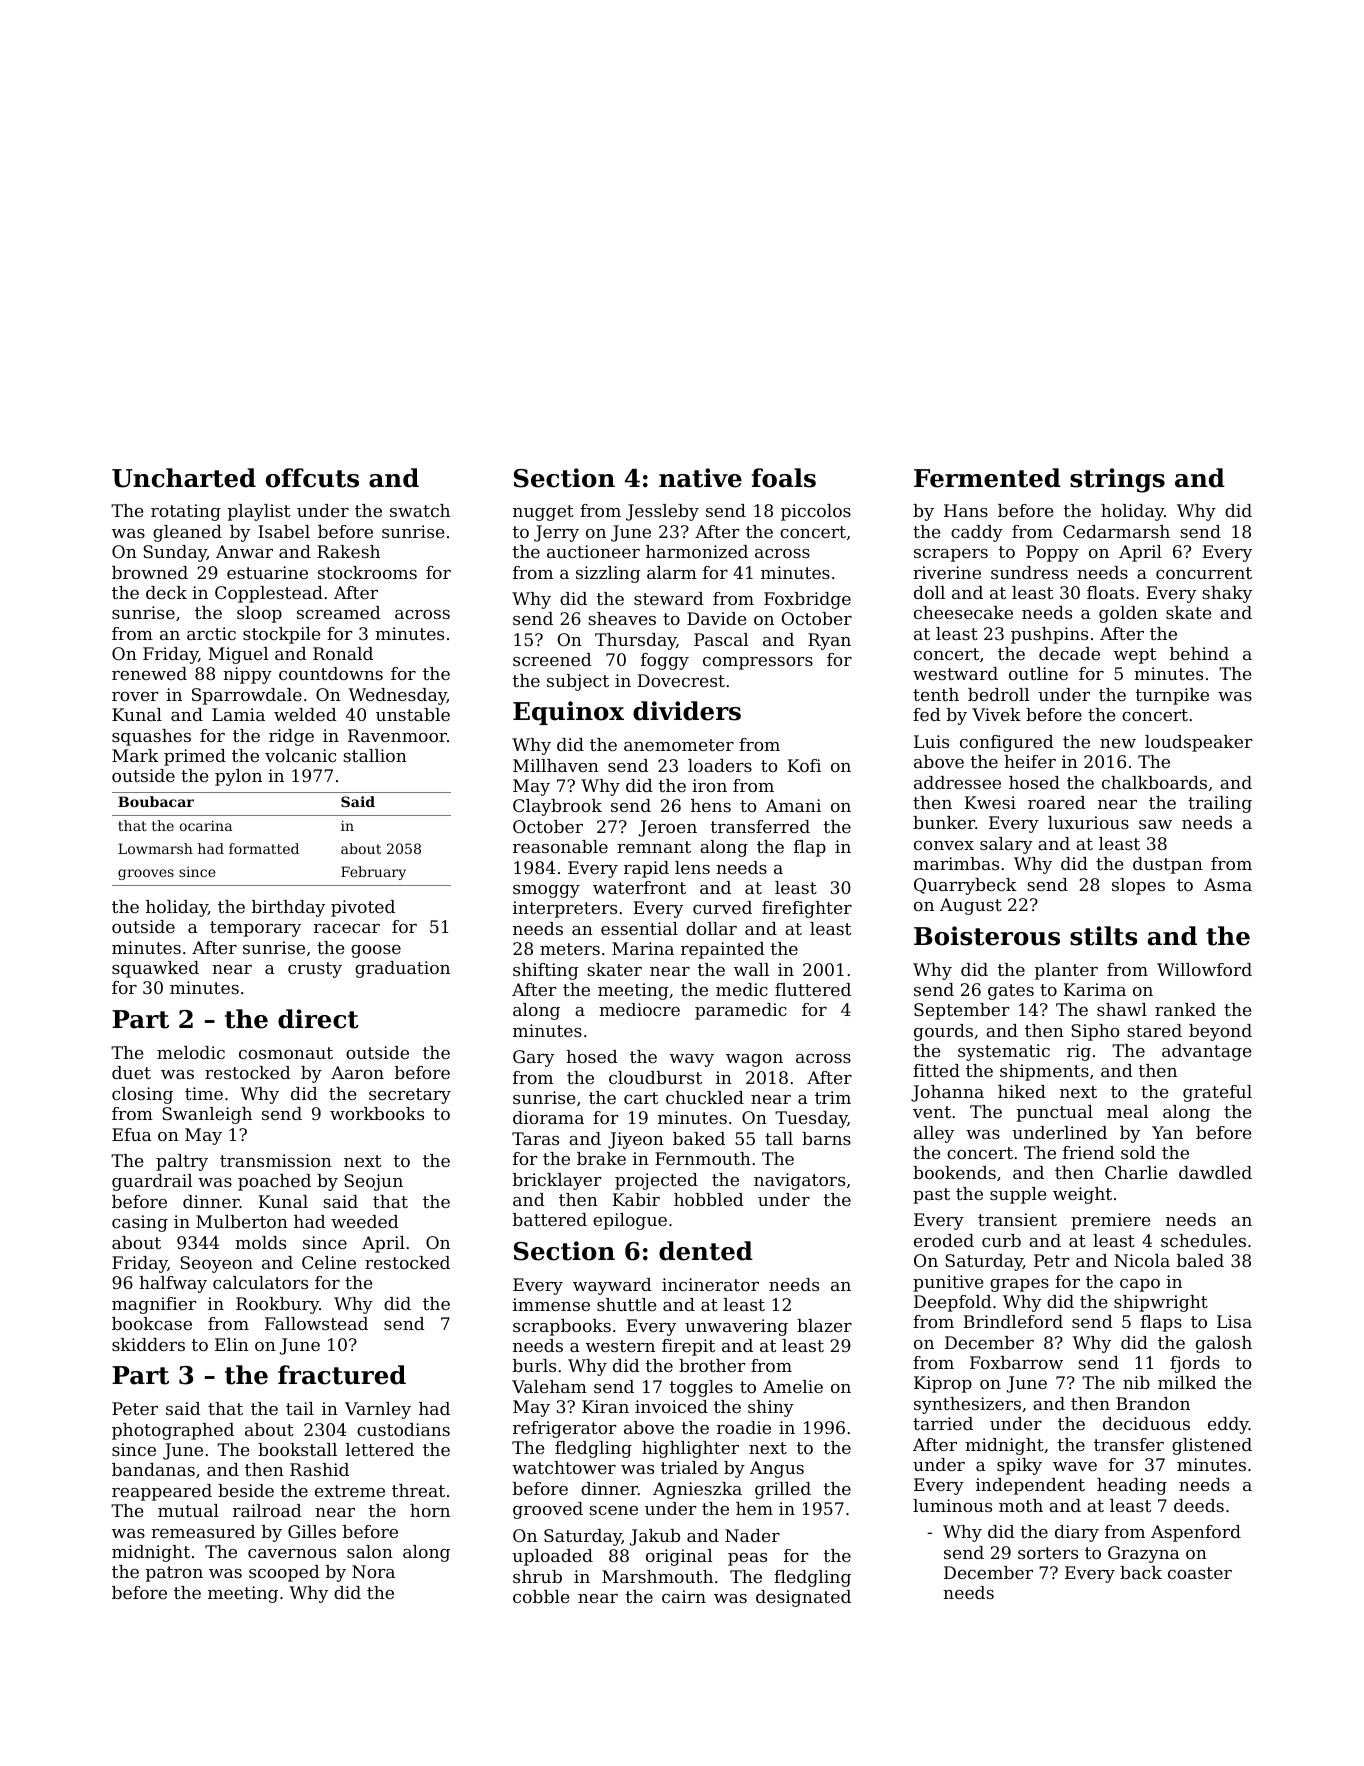  I want to click on patron, so click(174, 1574).
